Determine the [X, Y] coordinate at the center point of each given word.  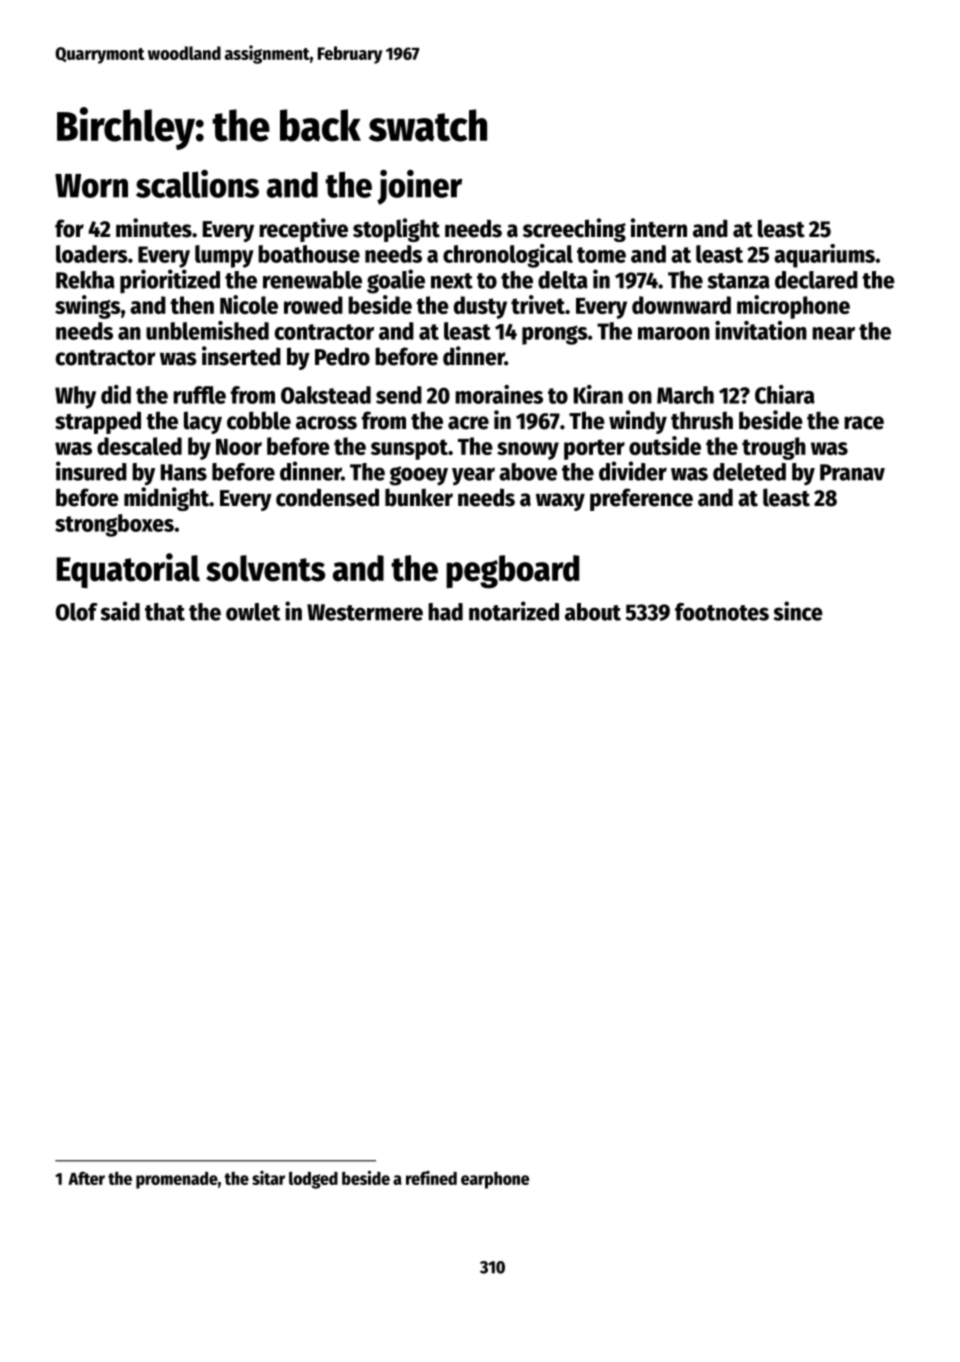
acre [468, 423]
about [593, 612]
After [86, 1178]
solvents [265, 568]
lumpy [224, 256]
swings [88, 307]
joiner [419, 187]
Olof [77, 612]
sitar [268, 1178]
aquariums [824, 256]
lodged [313, 1180]
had [445, 612]
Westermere [365, 612]
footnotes [722, 612]
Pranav [852, 472]
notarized [514, 611]
